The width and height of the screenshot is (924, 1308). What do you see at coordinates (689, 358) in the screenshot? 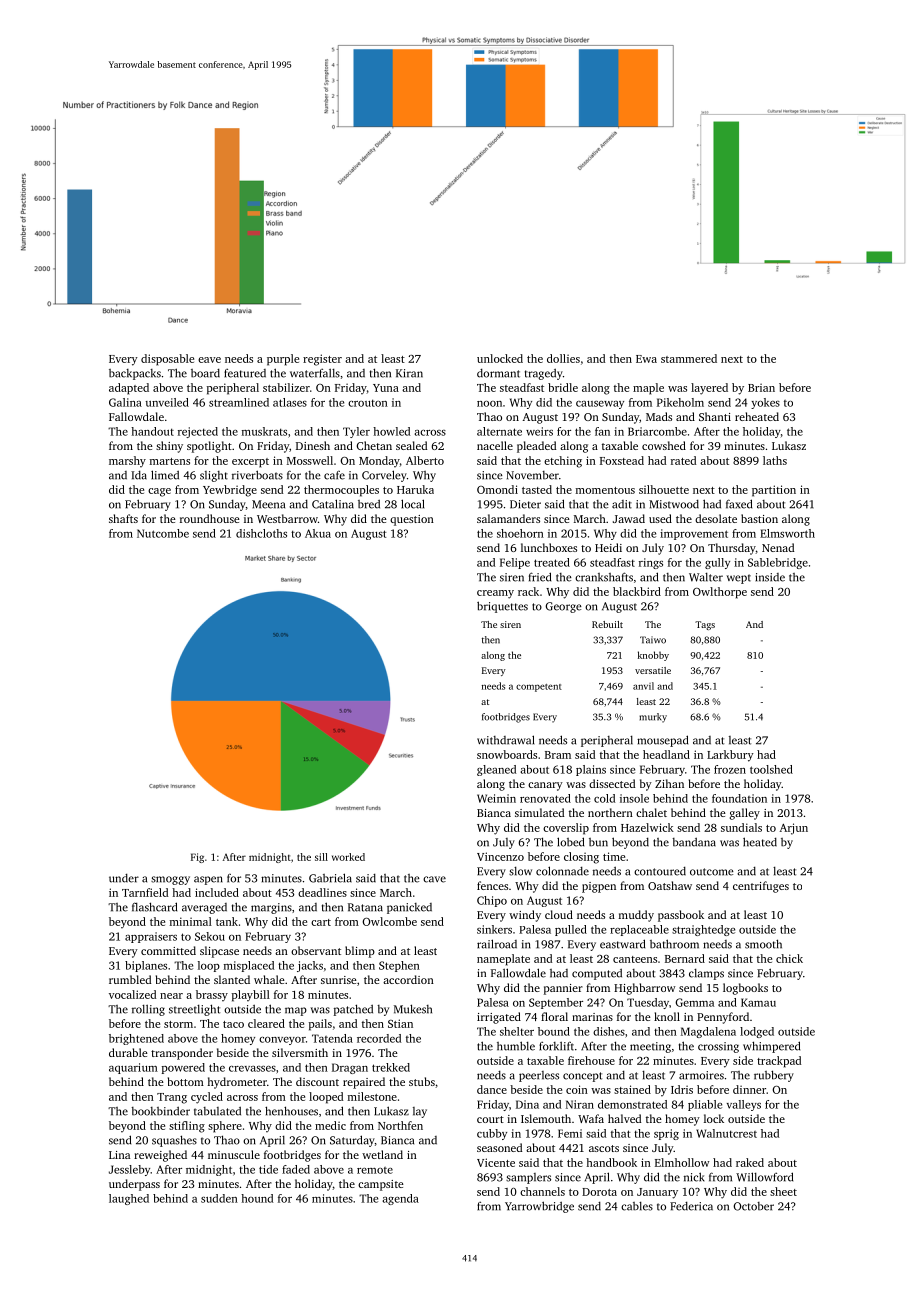
I see `stammered` at bounding box center [689, 358].
